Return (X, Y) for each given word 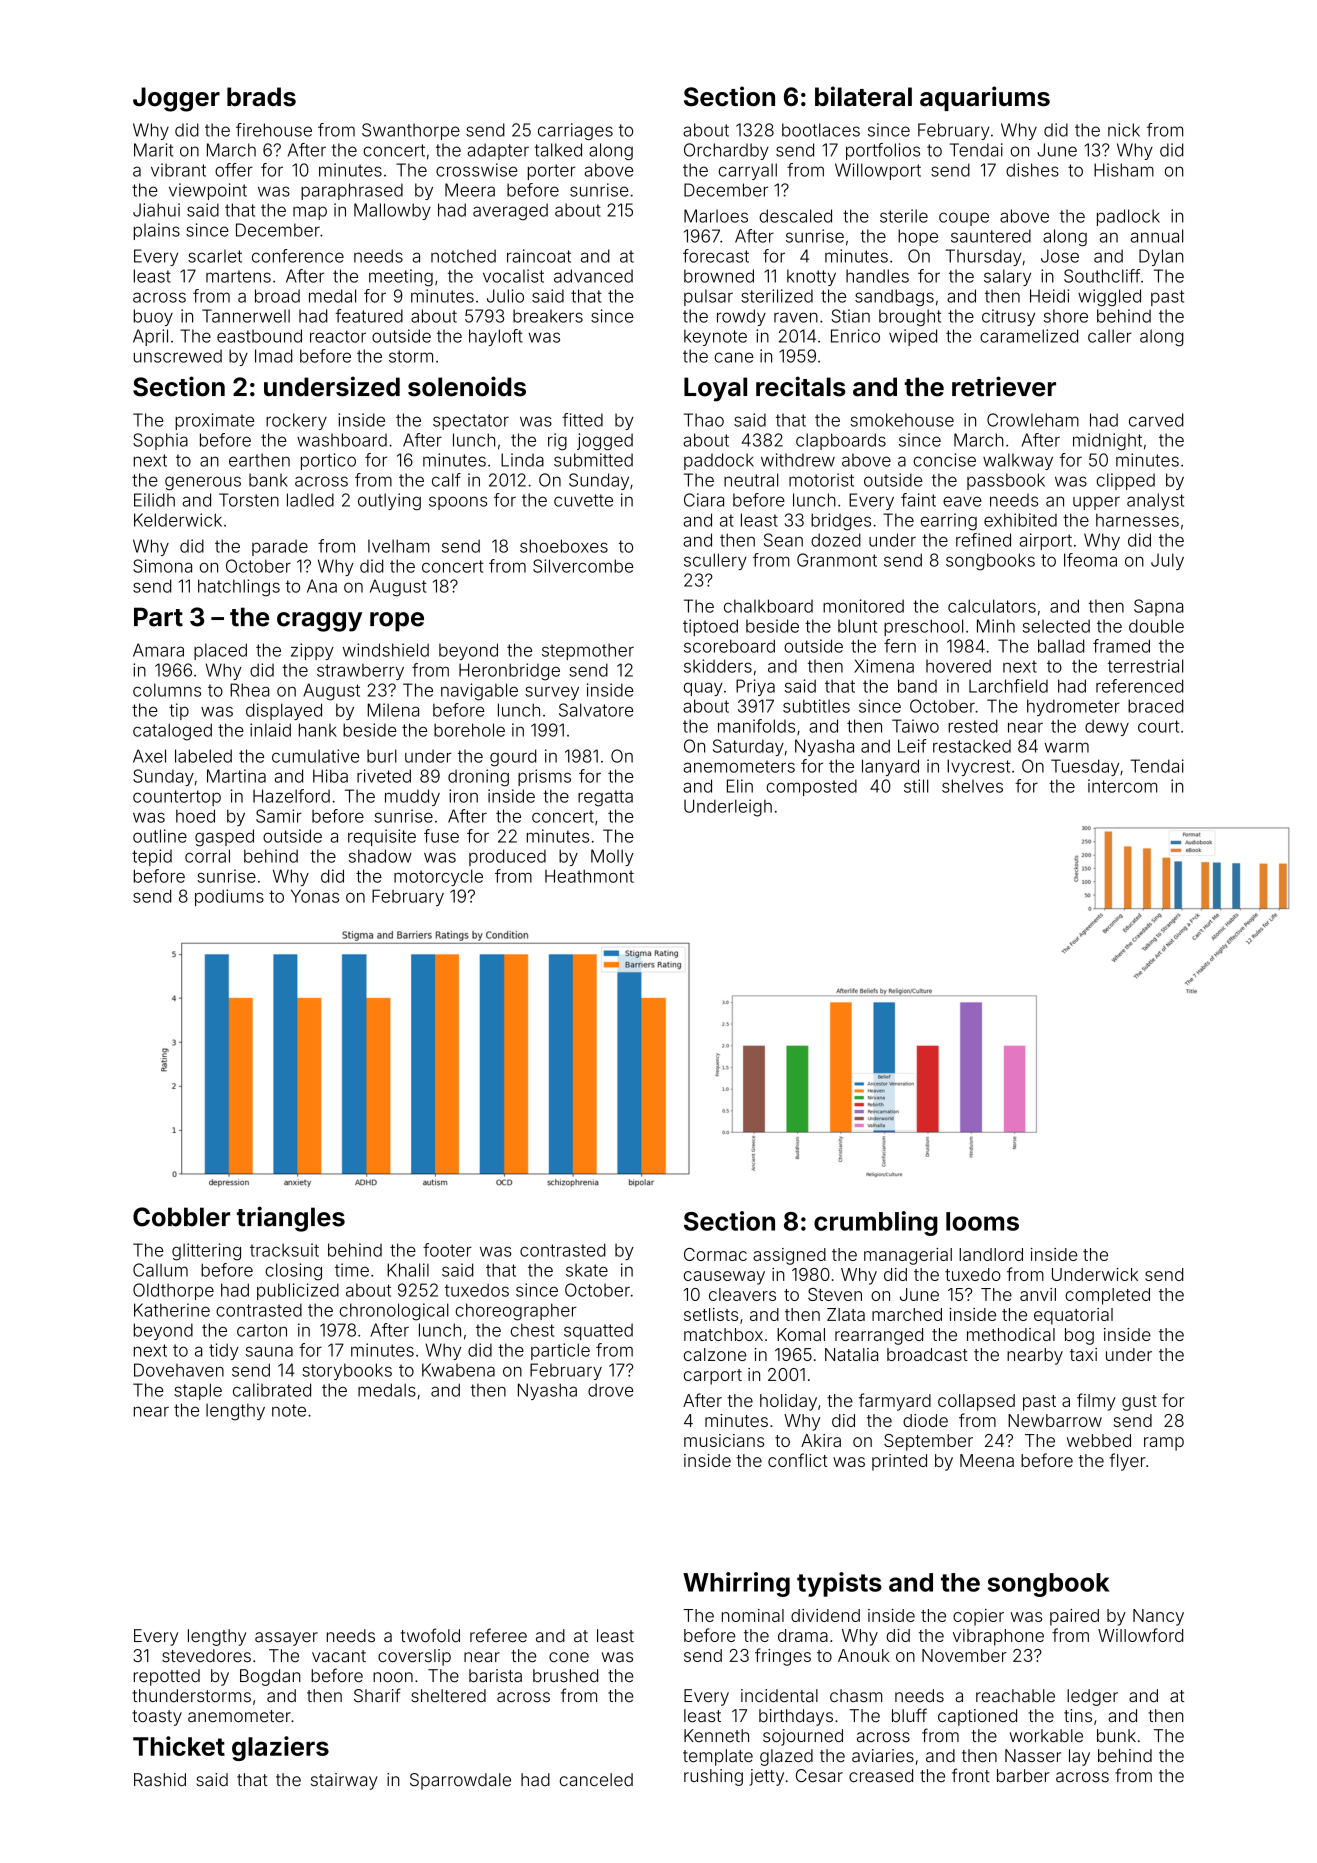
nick (1124, 130)
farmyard (895, 1402)
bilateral (863, 96)
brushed (565, 1676)
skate (587, 1270)
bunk (1116, 1736)
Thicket (179, 1746)
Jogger (176, 99)
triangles (291, 1219)
